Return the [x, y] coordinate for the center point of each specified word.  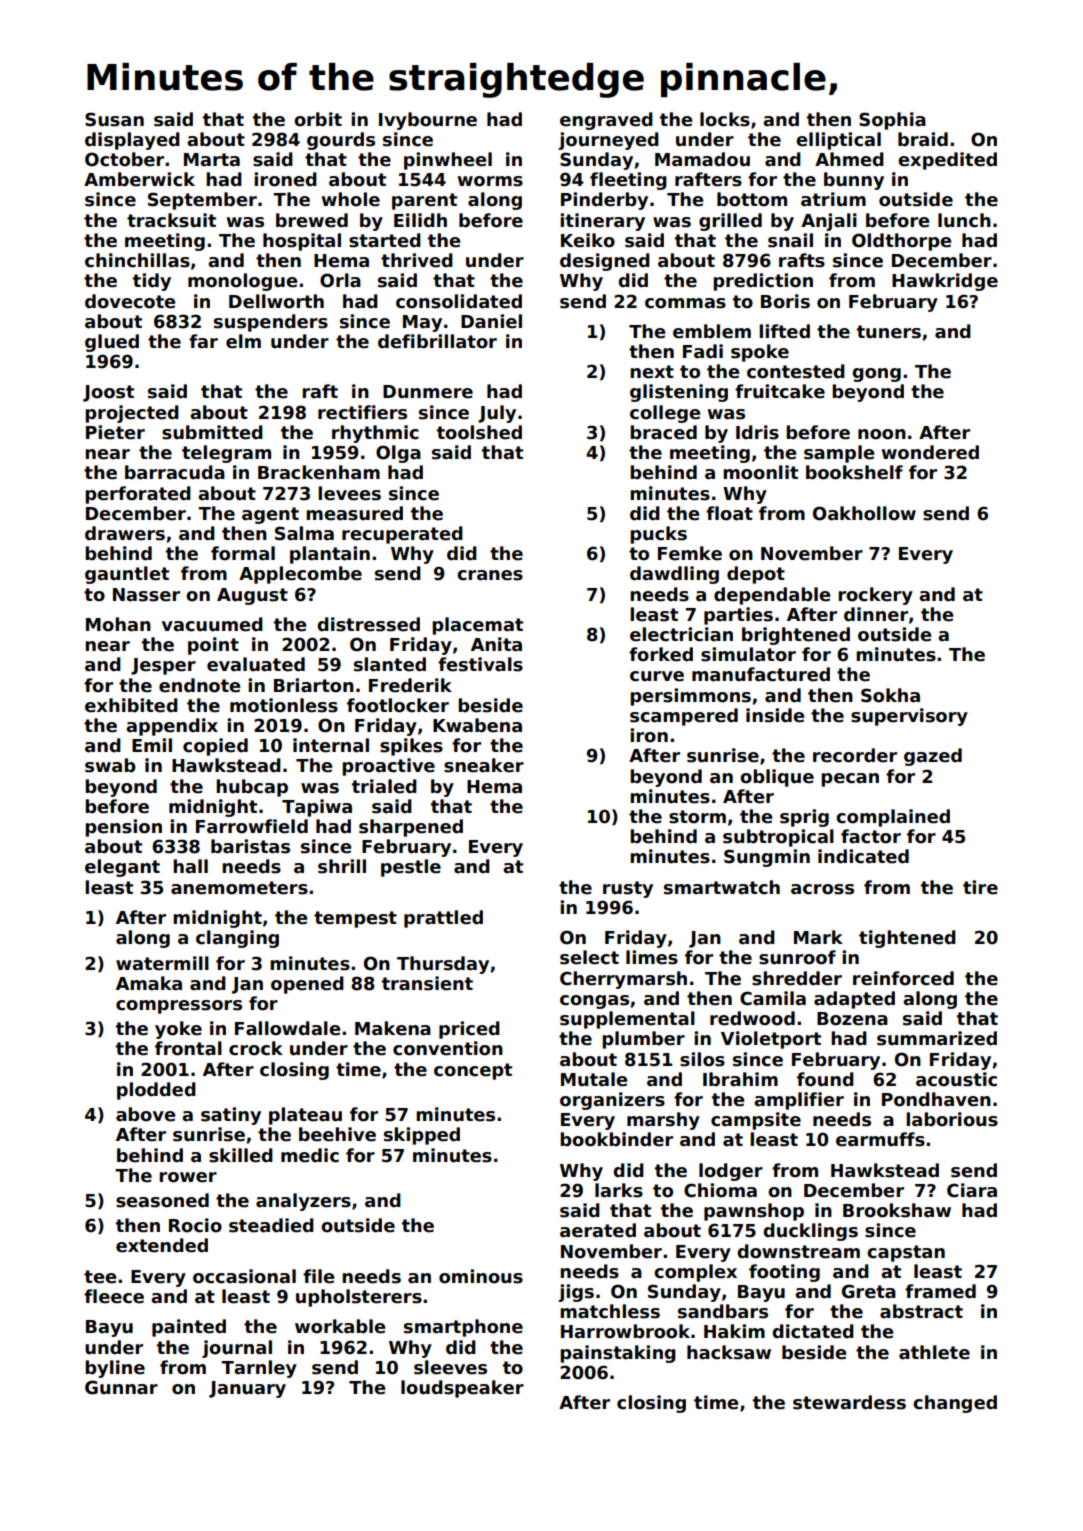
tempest [355, 919]
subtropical [778, 838]
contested [796, 371]
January [247, 1389]
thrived [417, 260]
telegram [226, 454]
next [652, 372]
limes [652, 957]
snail [790, 240]
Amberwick [139, 179]
